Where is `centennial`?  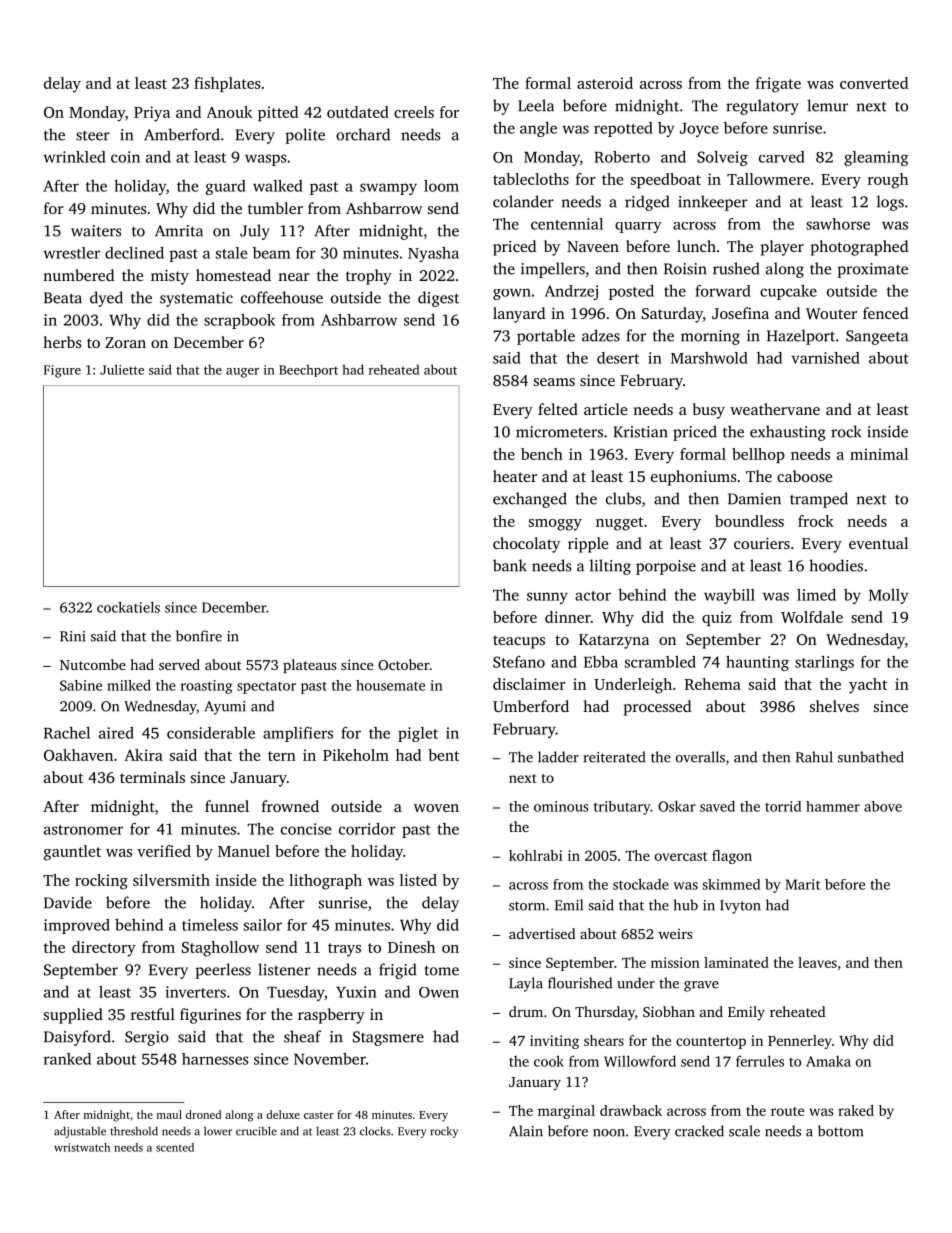 centennial is located at coordinates (567, 224).
